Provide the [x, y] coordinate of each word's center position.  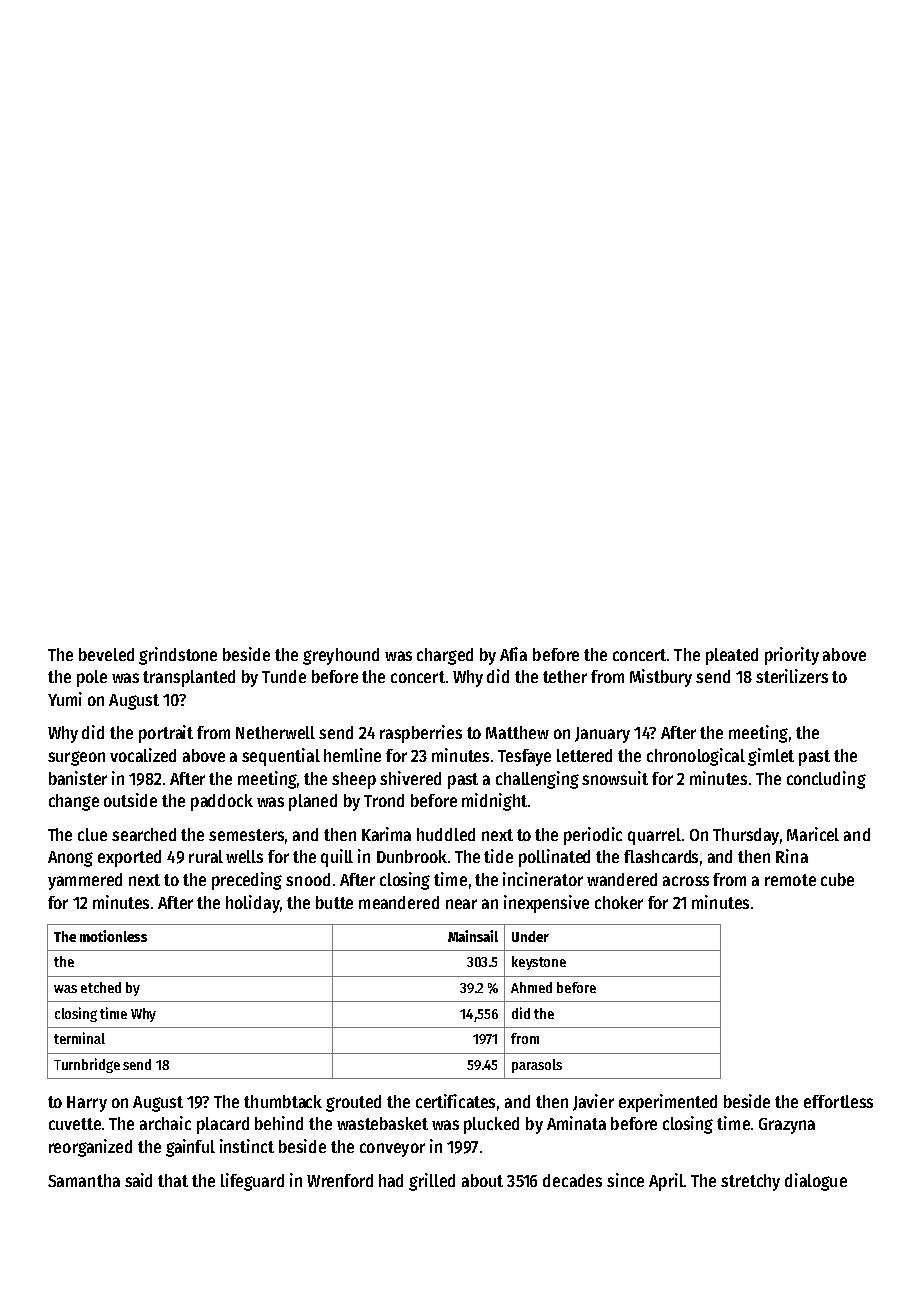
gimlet [771, 757]
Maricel [813, 834]
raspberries [421, 734]
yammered [85, 881]
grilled [432, 1182]
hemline [352, 755]
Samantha [84, 1180]
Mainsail [473, 936]
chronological [696, 757]
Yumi [65, 699]
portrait [166, 734]
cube [837, 879]
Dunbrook [412, 856]
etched [101, 987]
